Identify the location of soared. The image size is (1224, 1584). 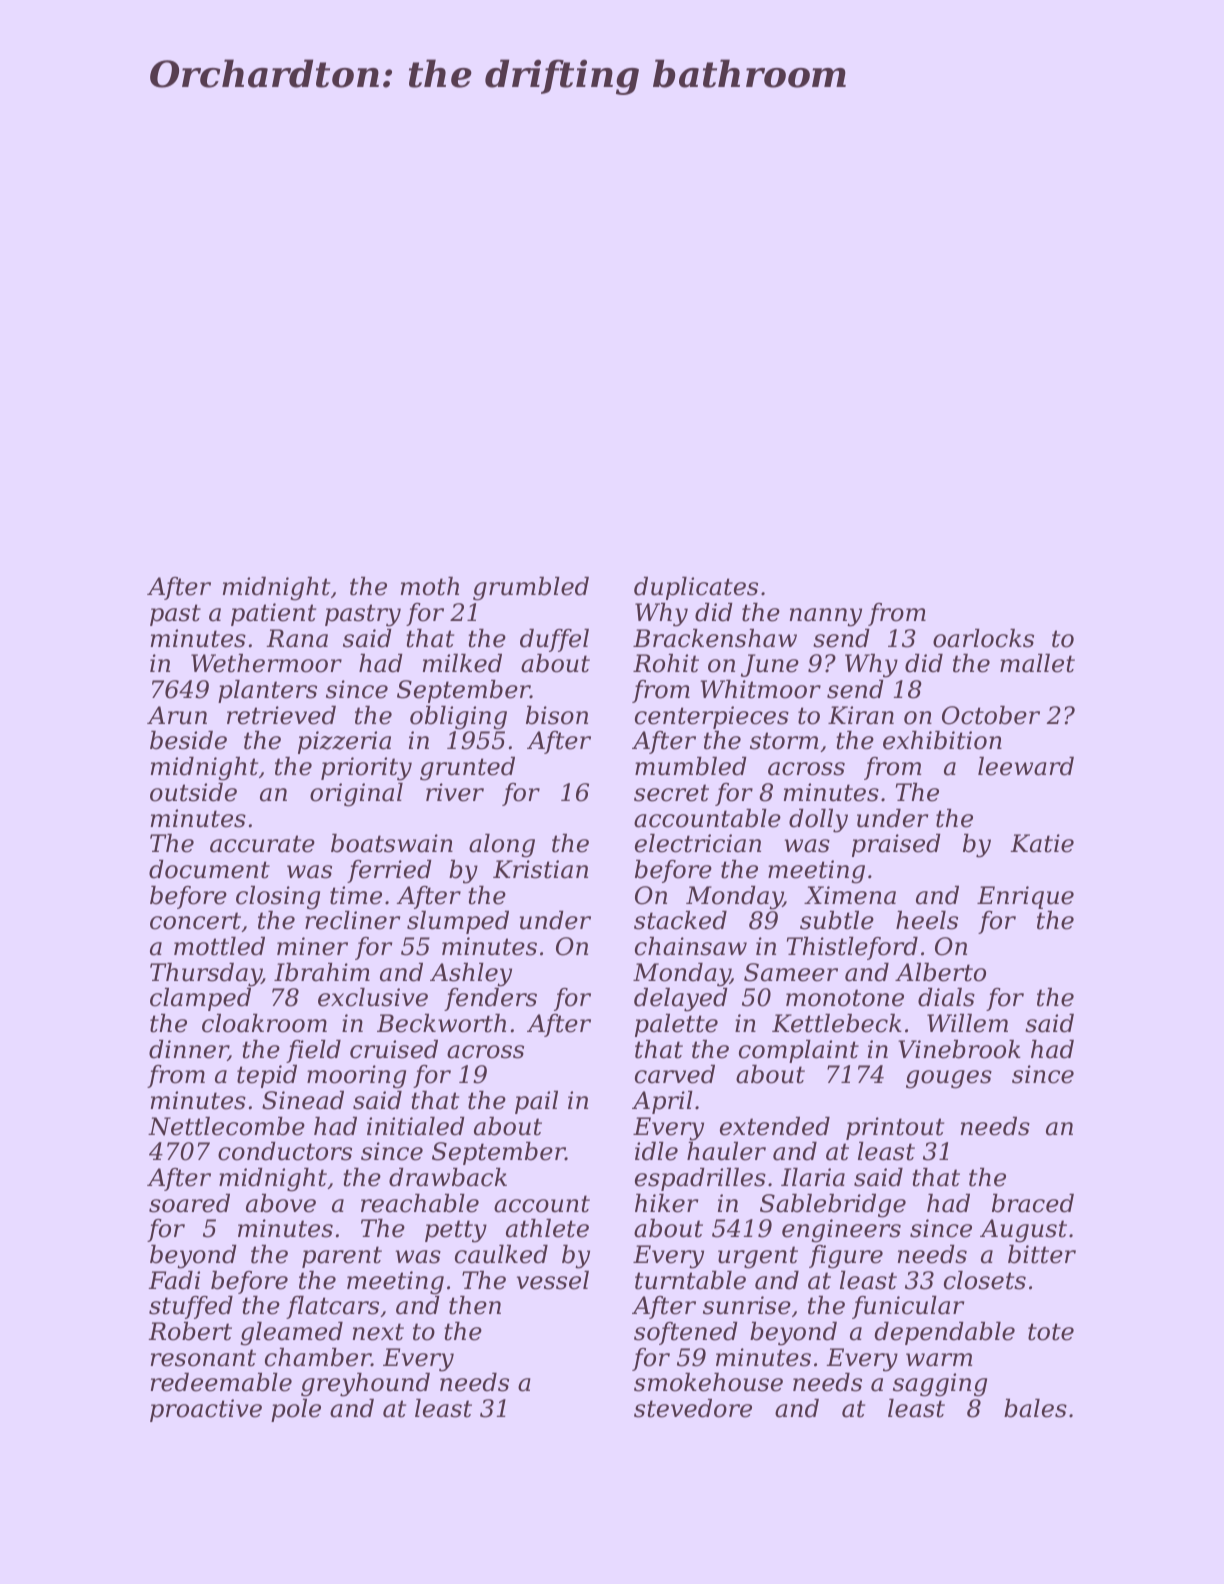
(189, 1203).
